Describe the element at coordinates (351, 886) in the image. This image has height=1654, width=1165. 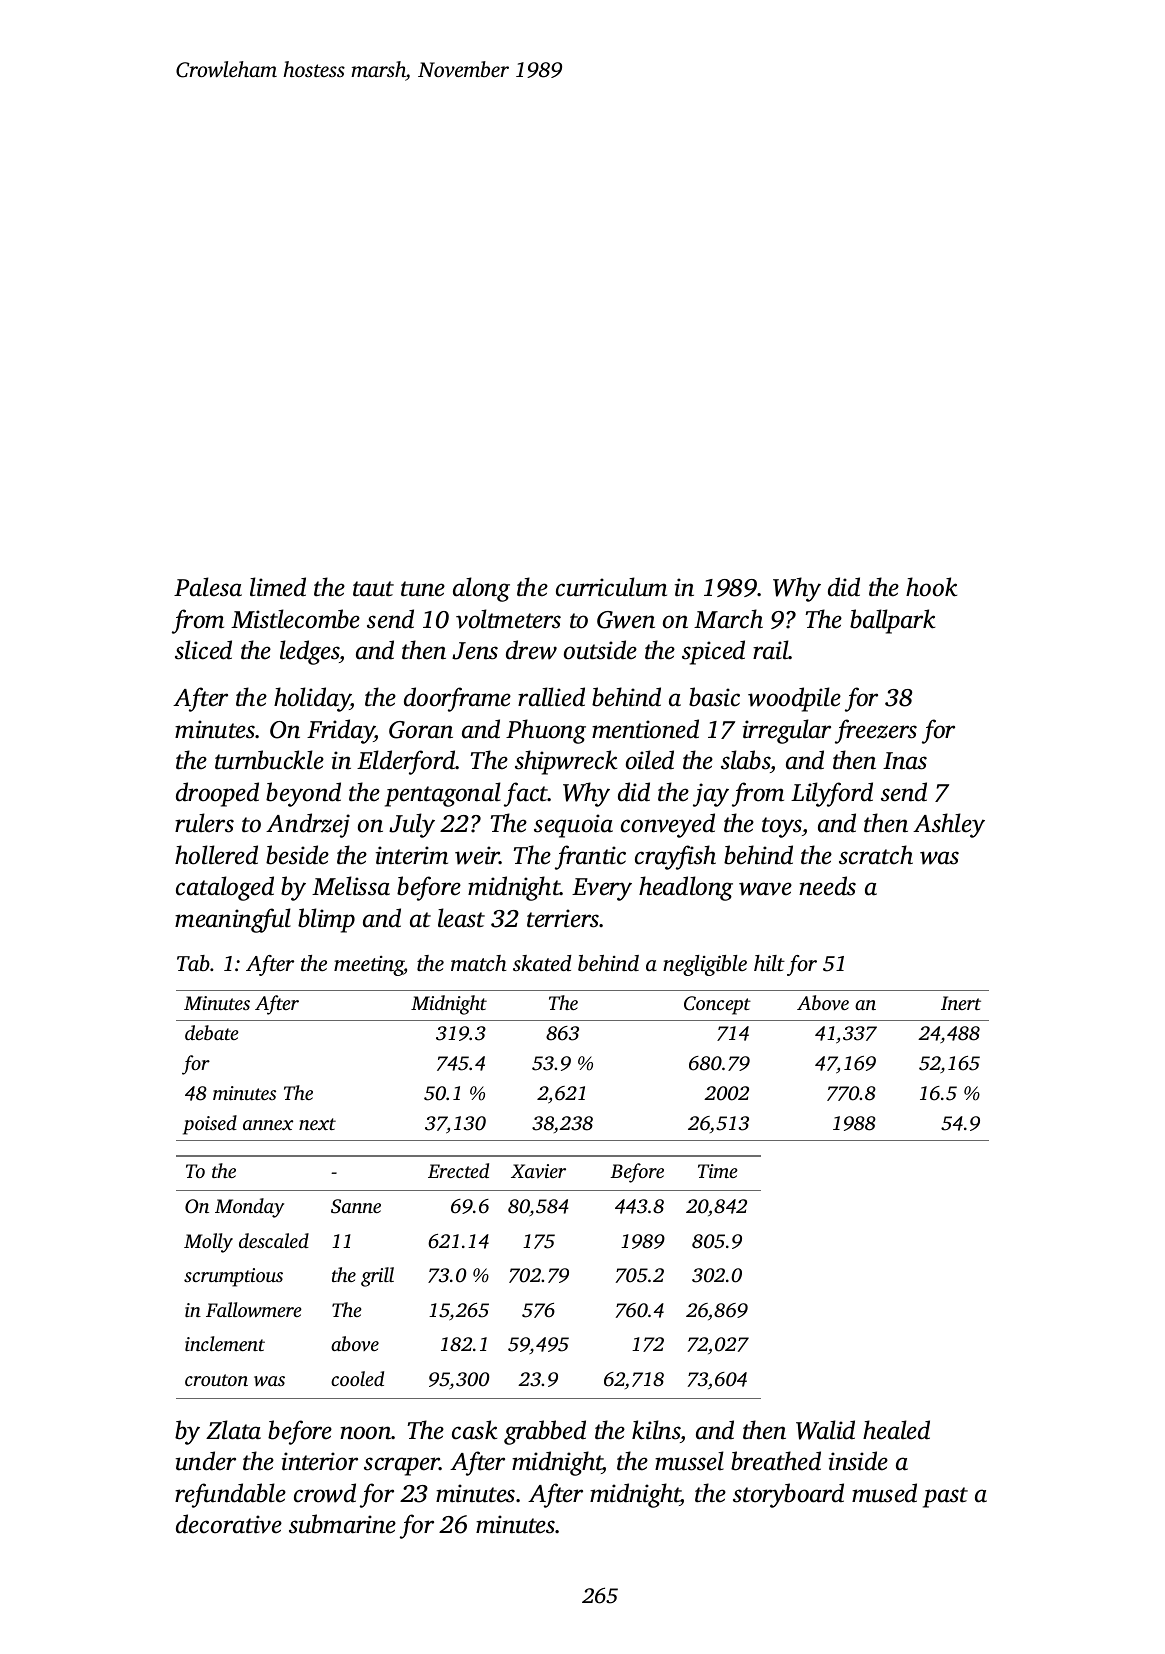
I see `Melissa` at that location.
